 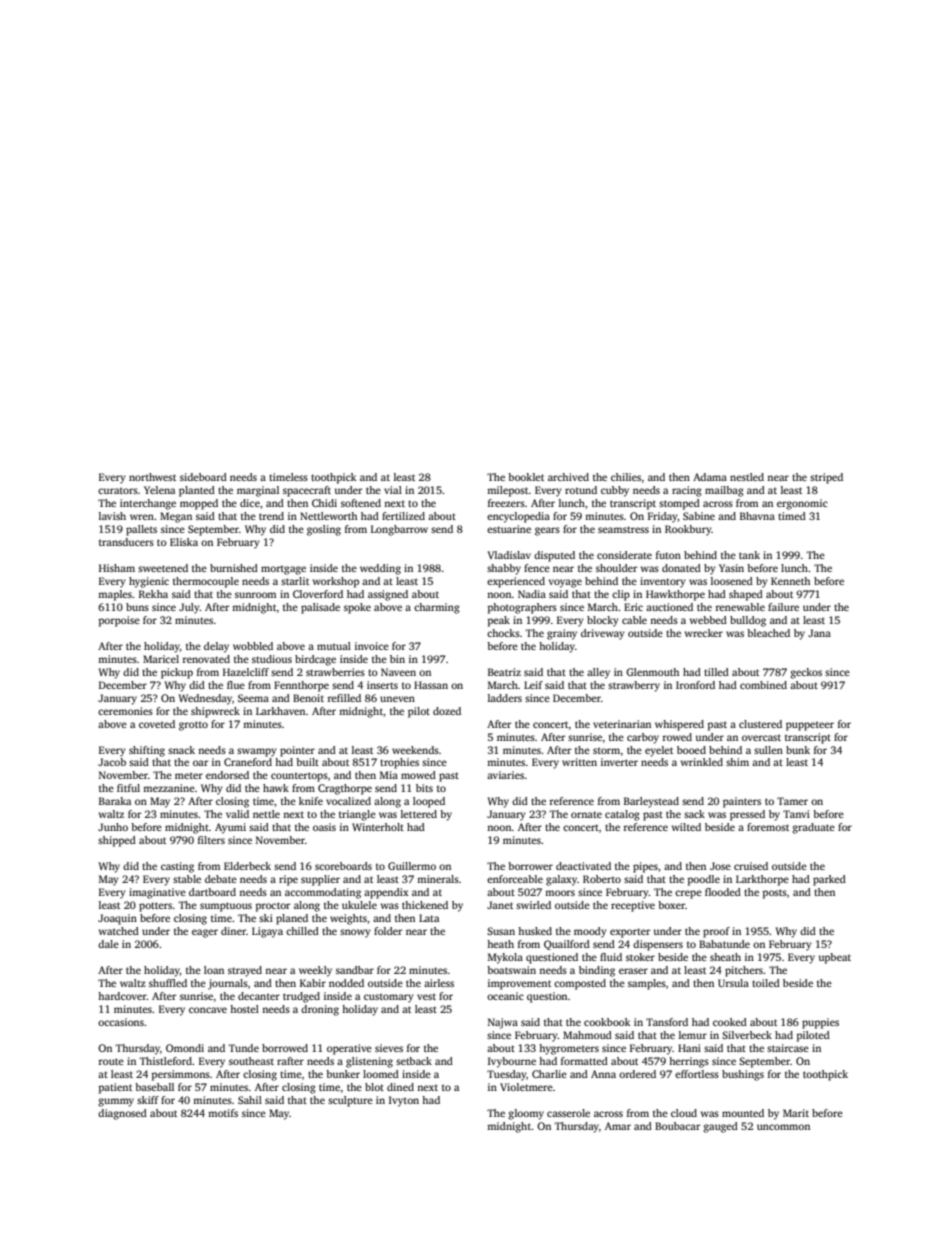 What do you see at coordinates (177, 867) in the screenshot?
I see `casting` at bounding box center [177, 867].
